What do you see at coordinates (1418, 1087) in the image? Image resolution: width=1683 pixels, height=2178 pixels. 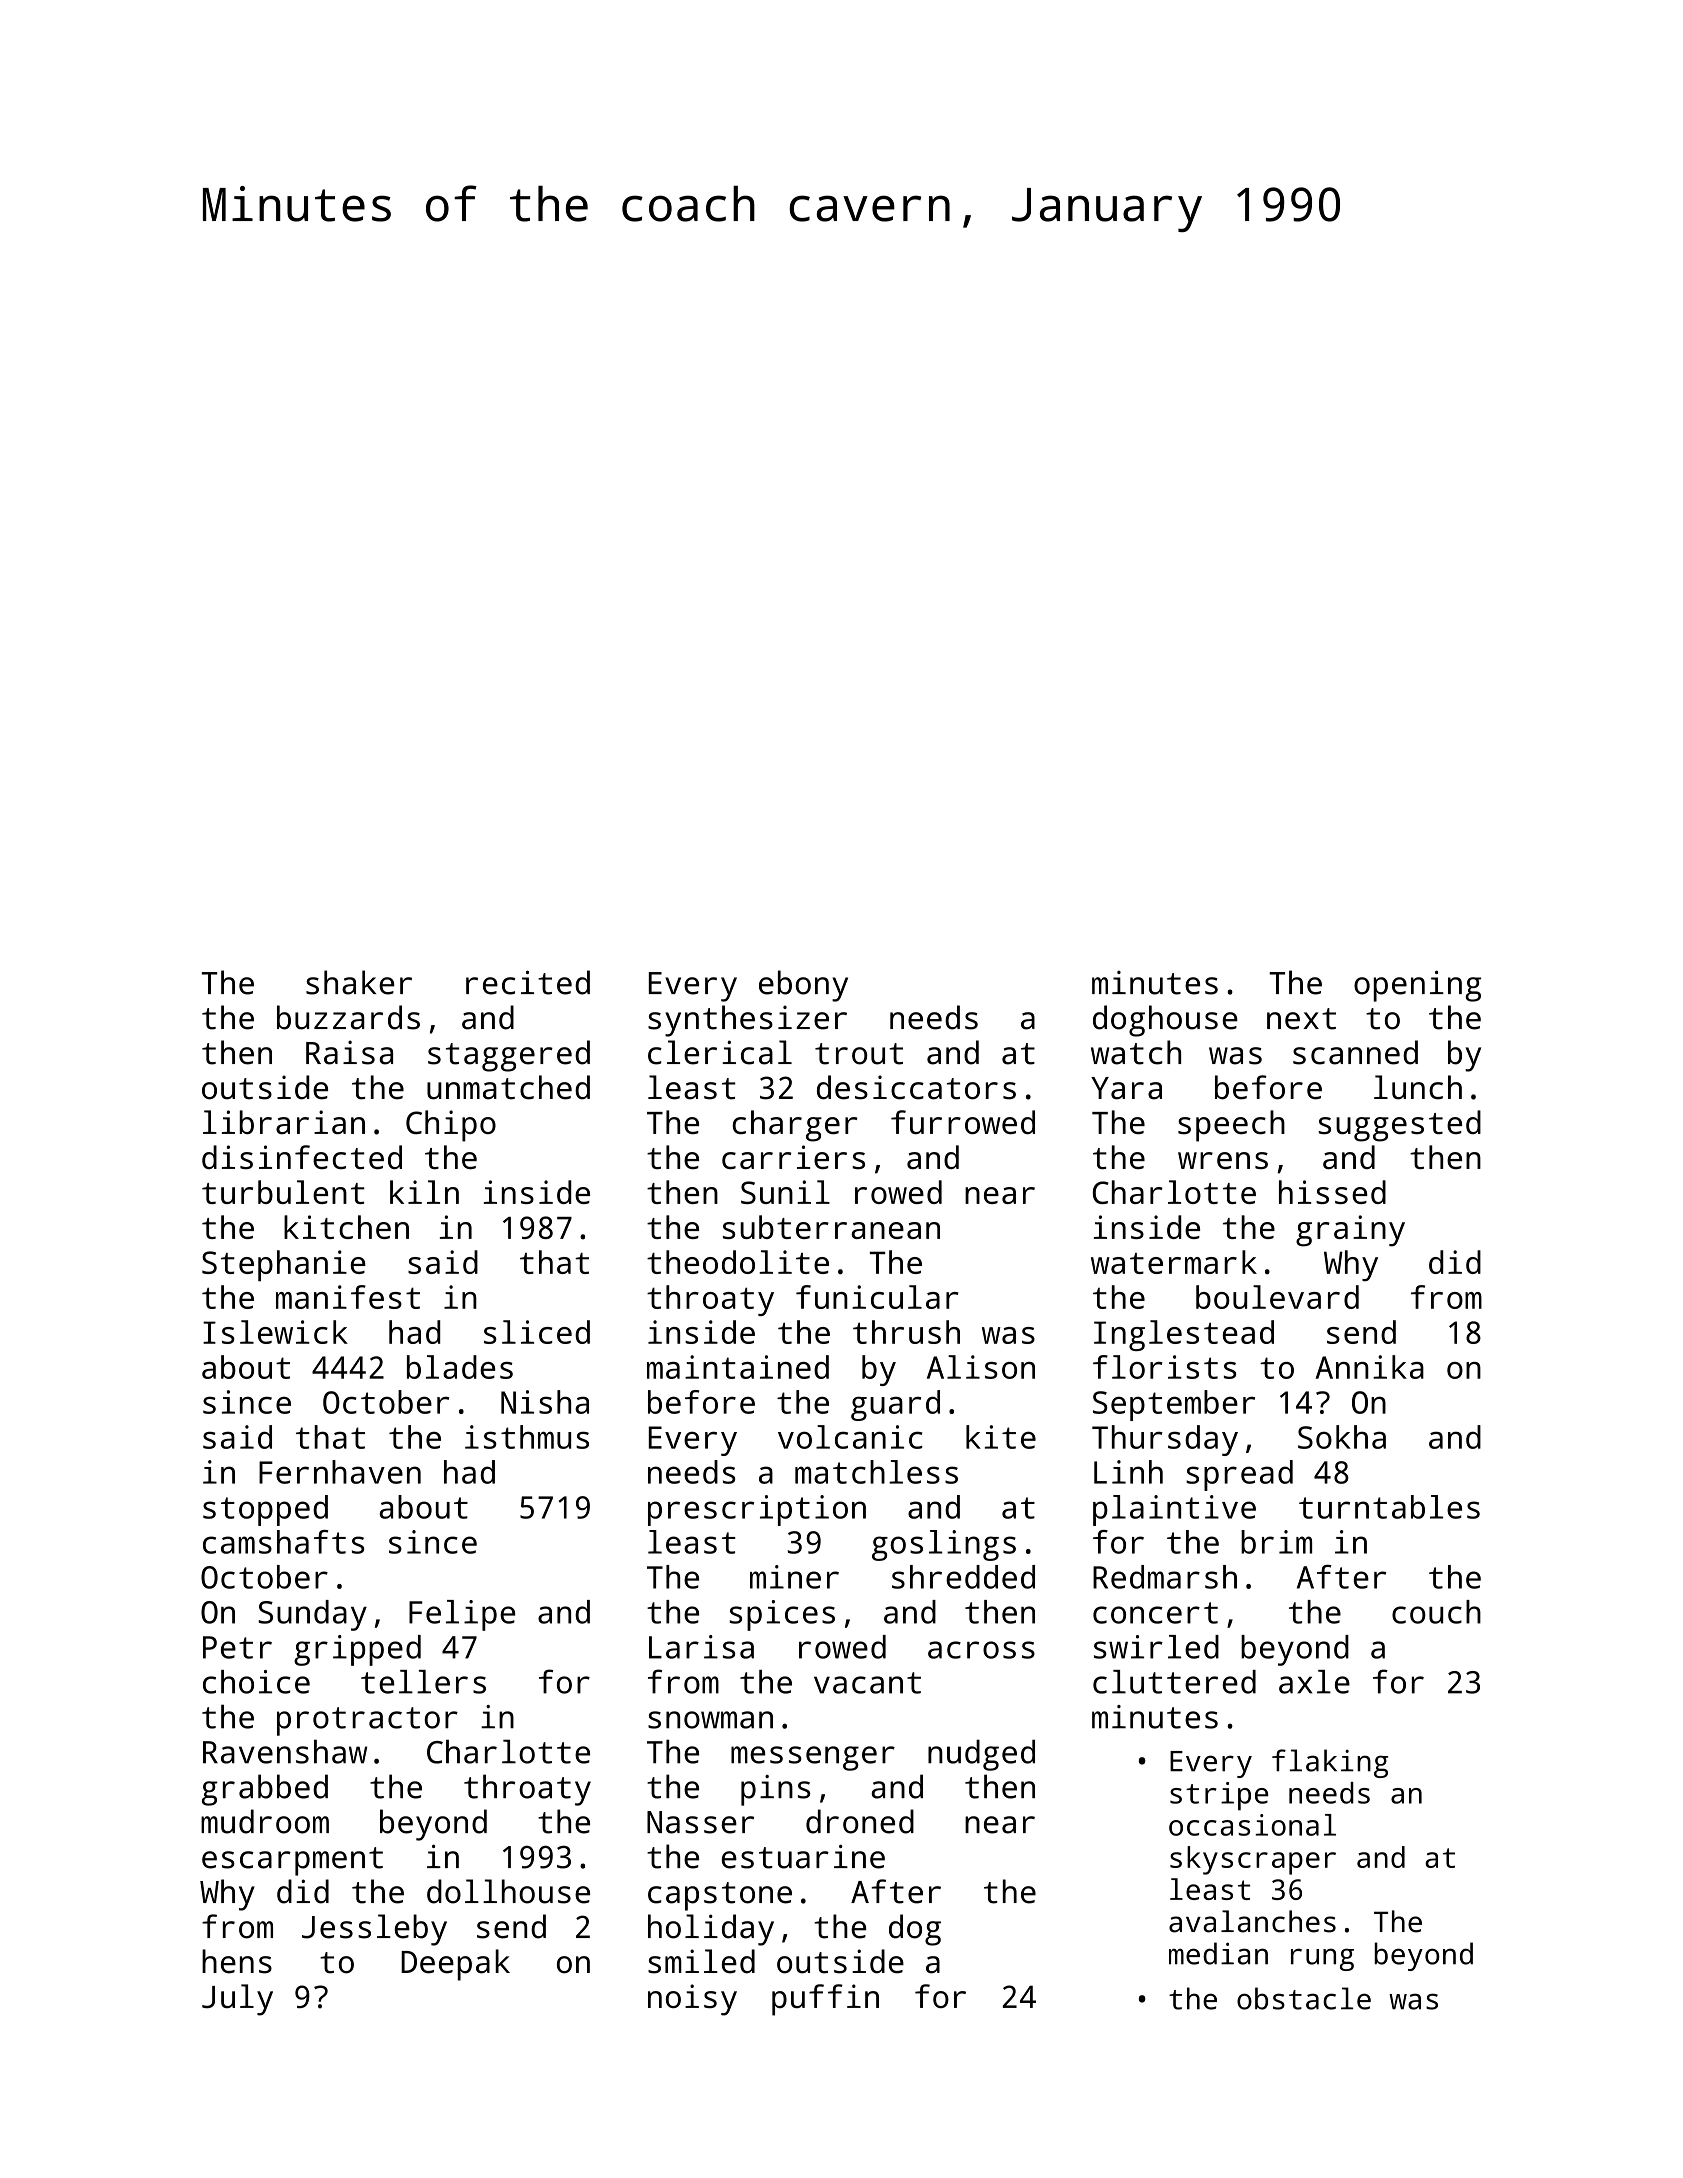 I see `lunch` at bounding box center [1418, 1087].
